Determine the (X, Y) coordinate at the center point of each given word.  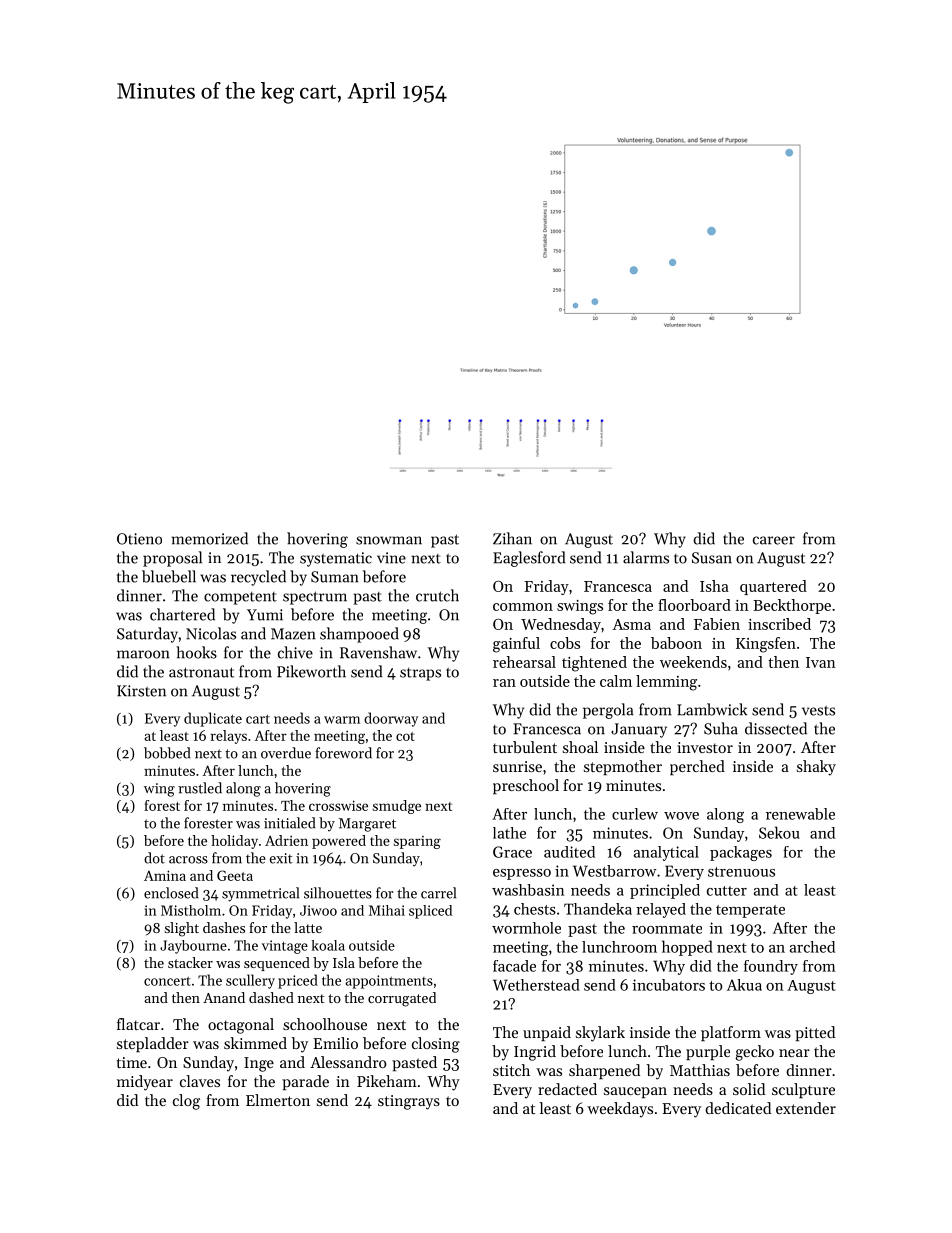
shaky (816, 768)
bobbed (167, 753)
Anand (224, 997)
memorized (209, 538)
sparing (417, 842)
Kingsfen (766, 645)
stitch (511, 1070)
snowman (389, 540)
